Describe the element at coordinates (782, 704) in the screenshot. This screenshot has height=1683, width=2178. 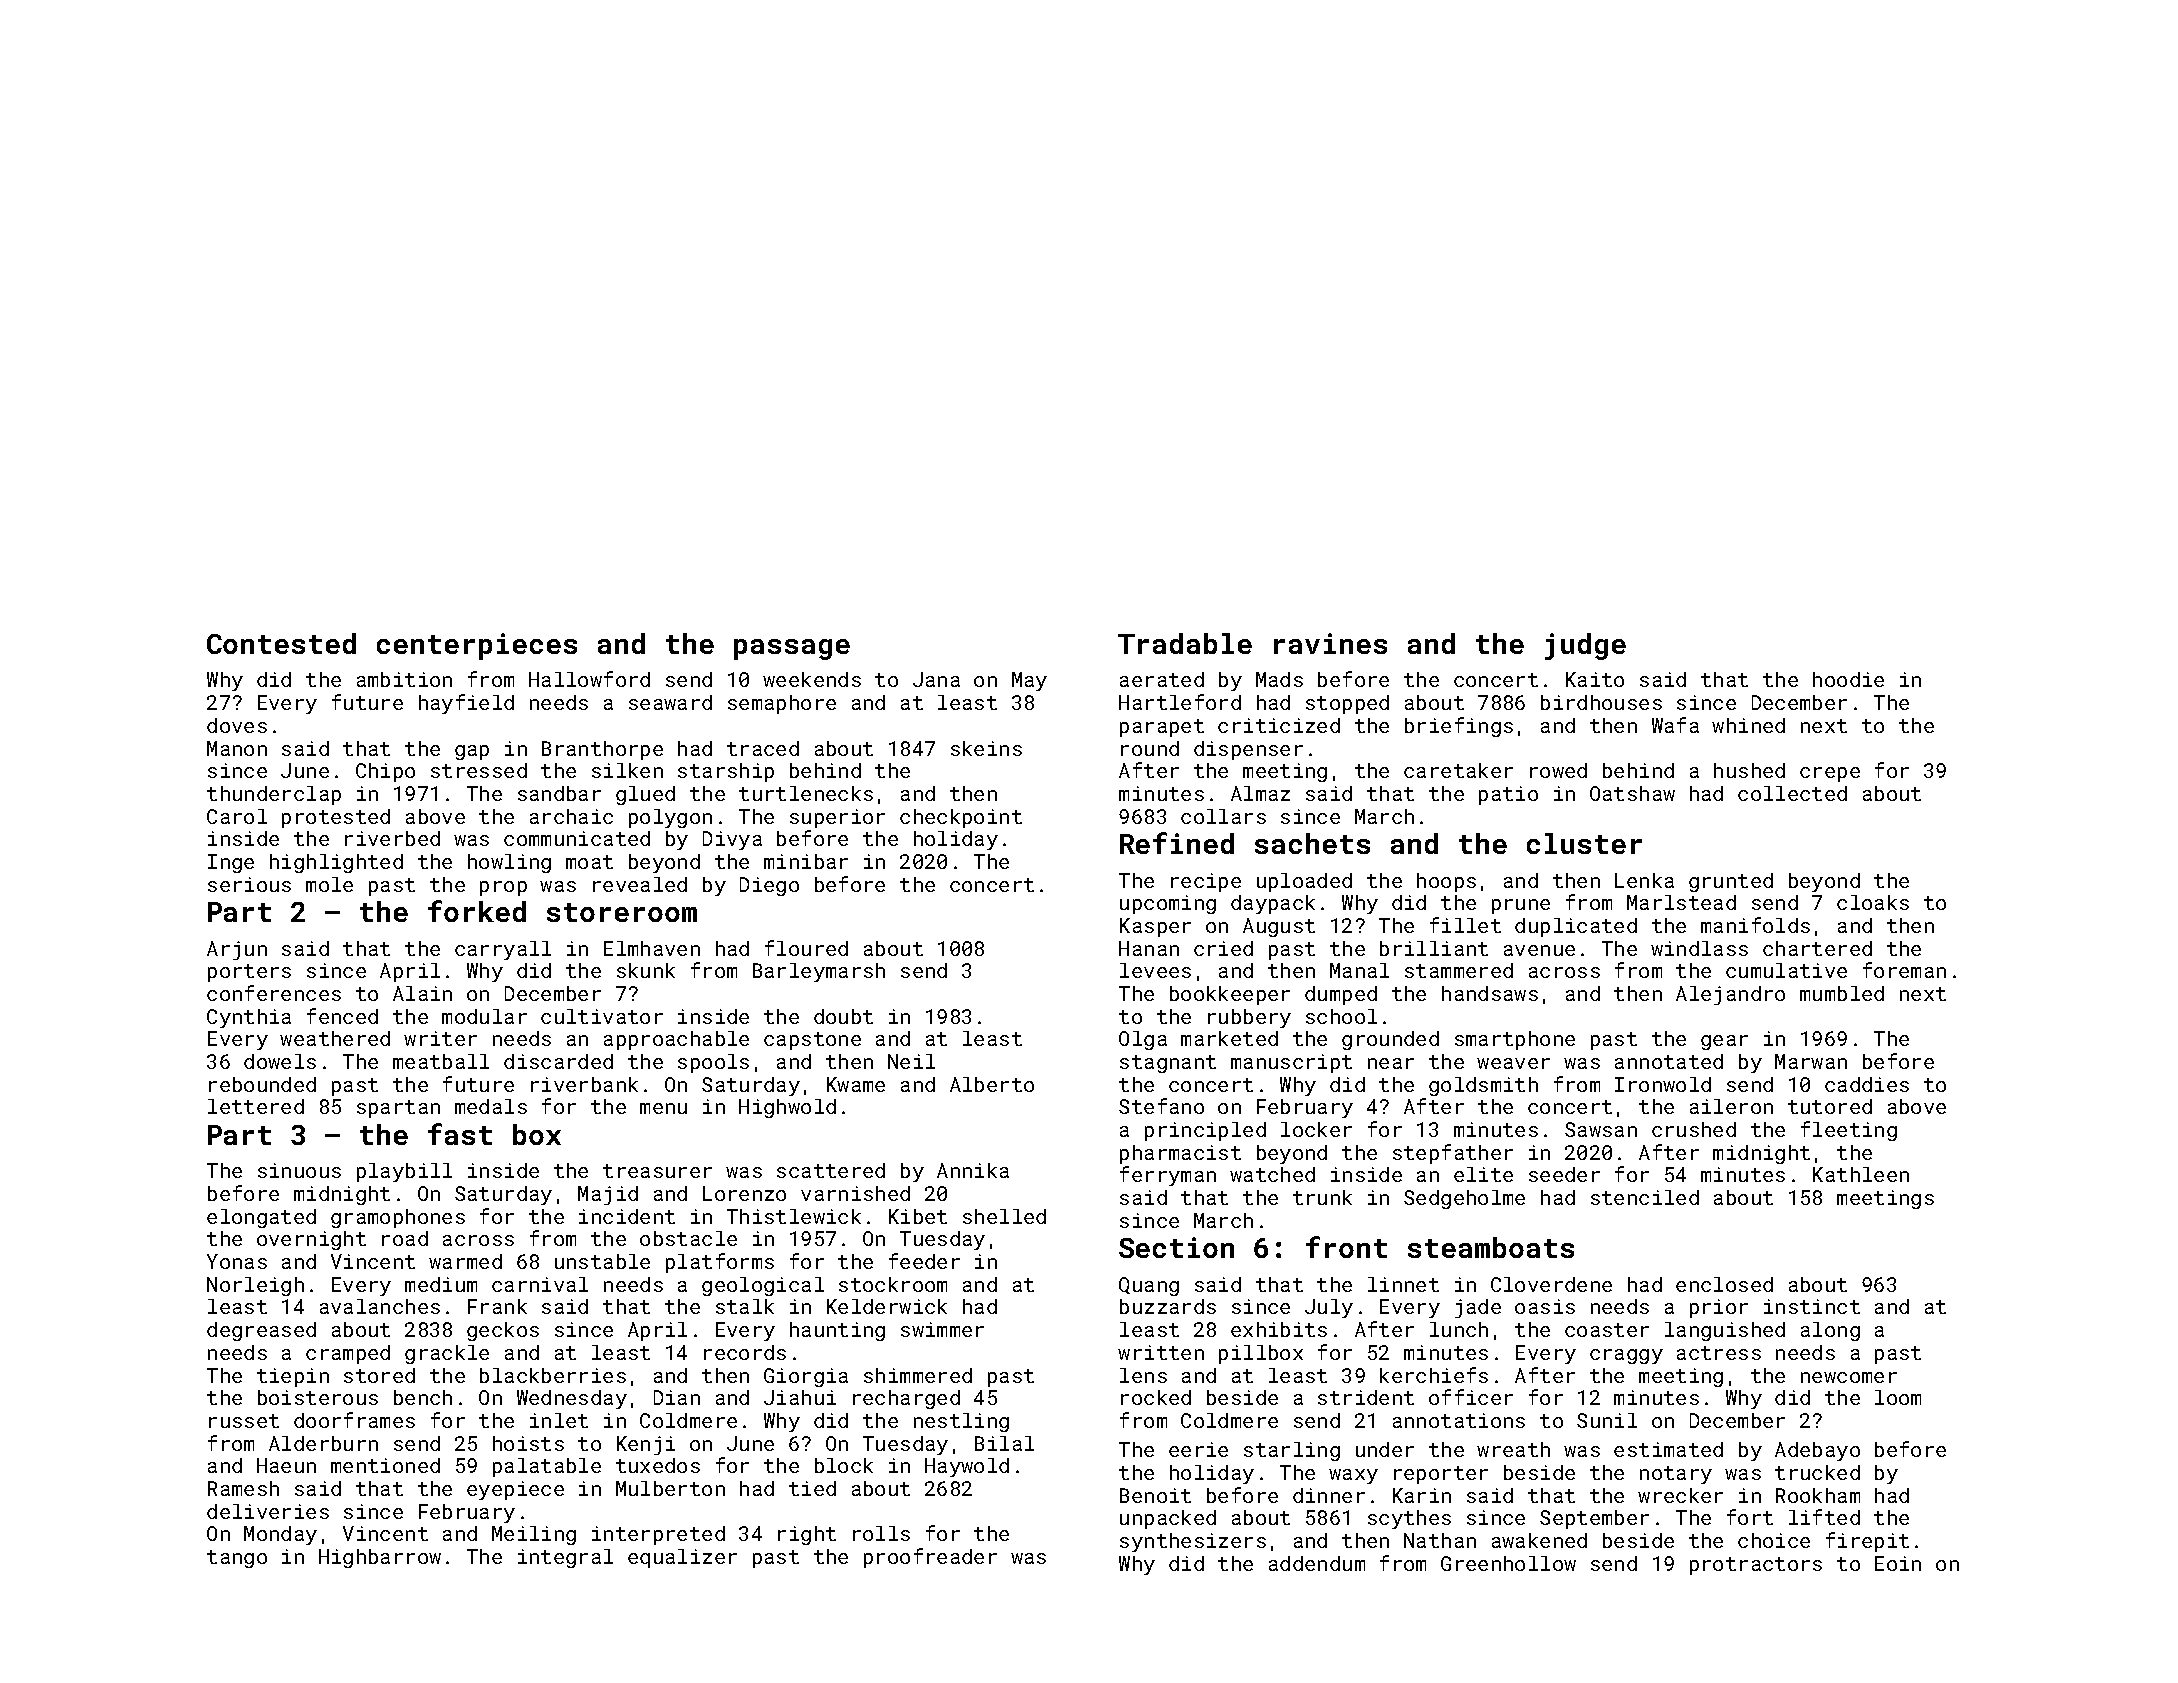
I see `semaphore` at that location.
